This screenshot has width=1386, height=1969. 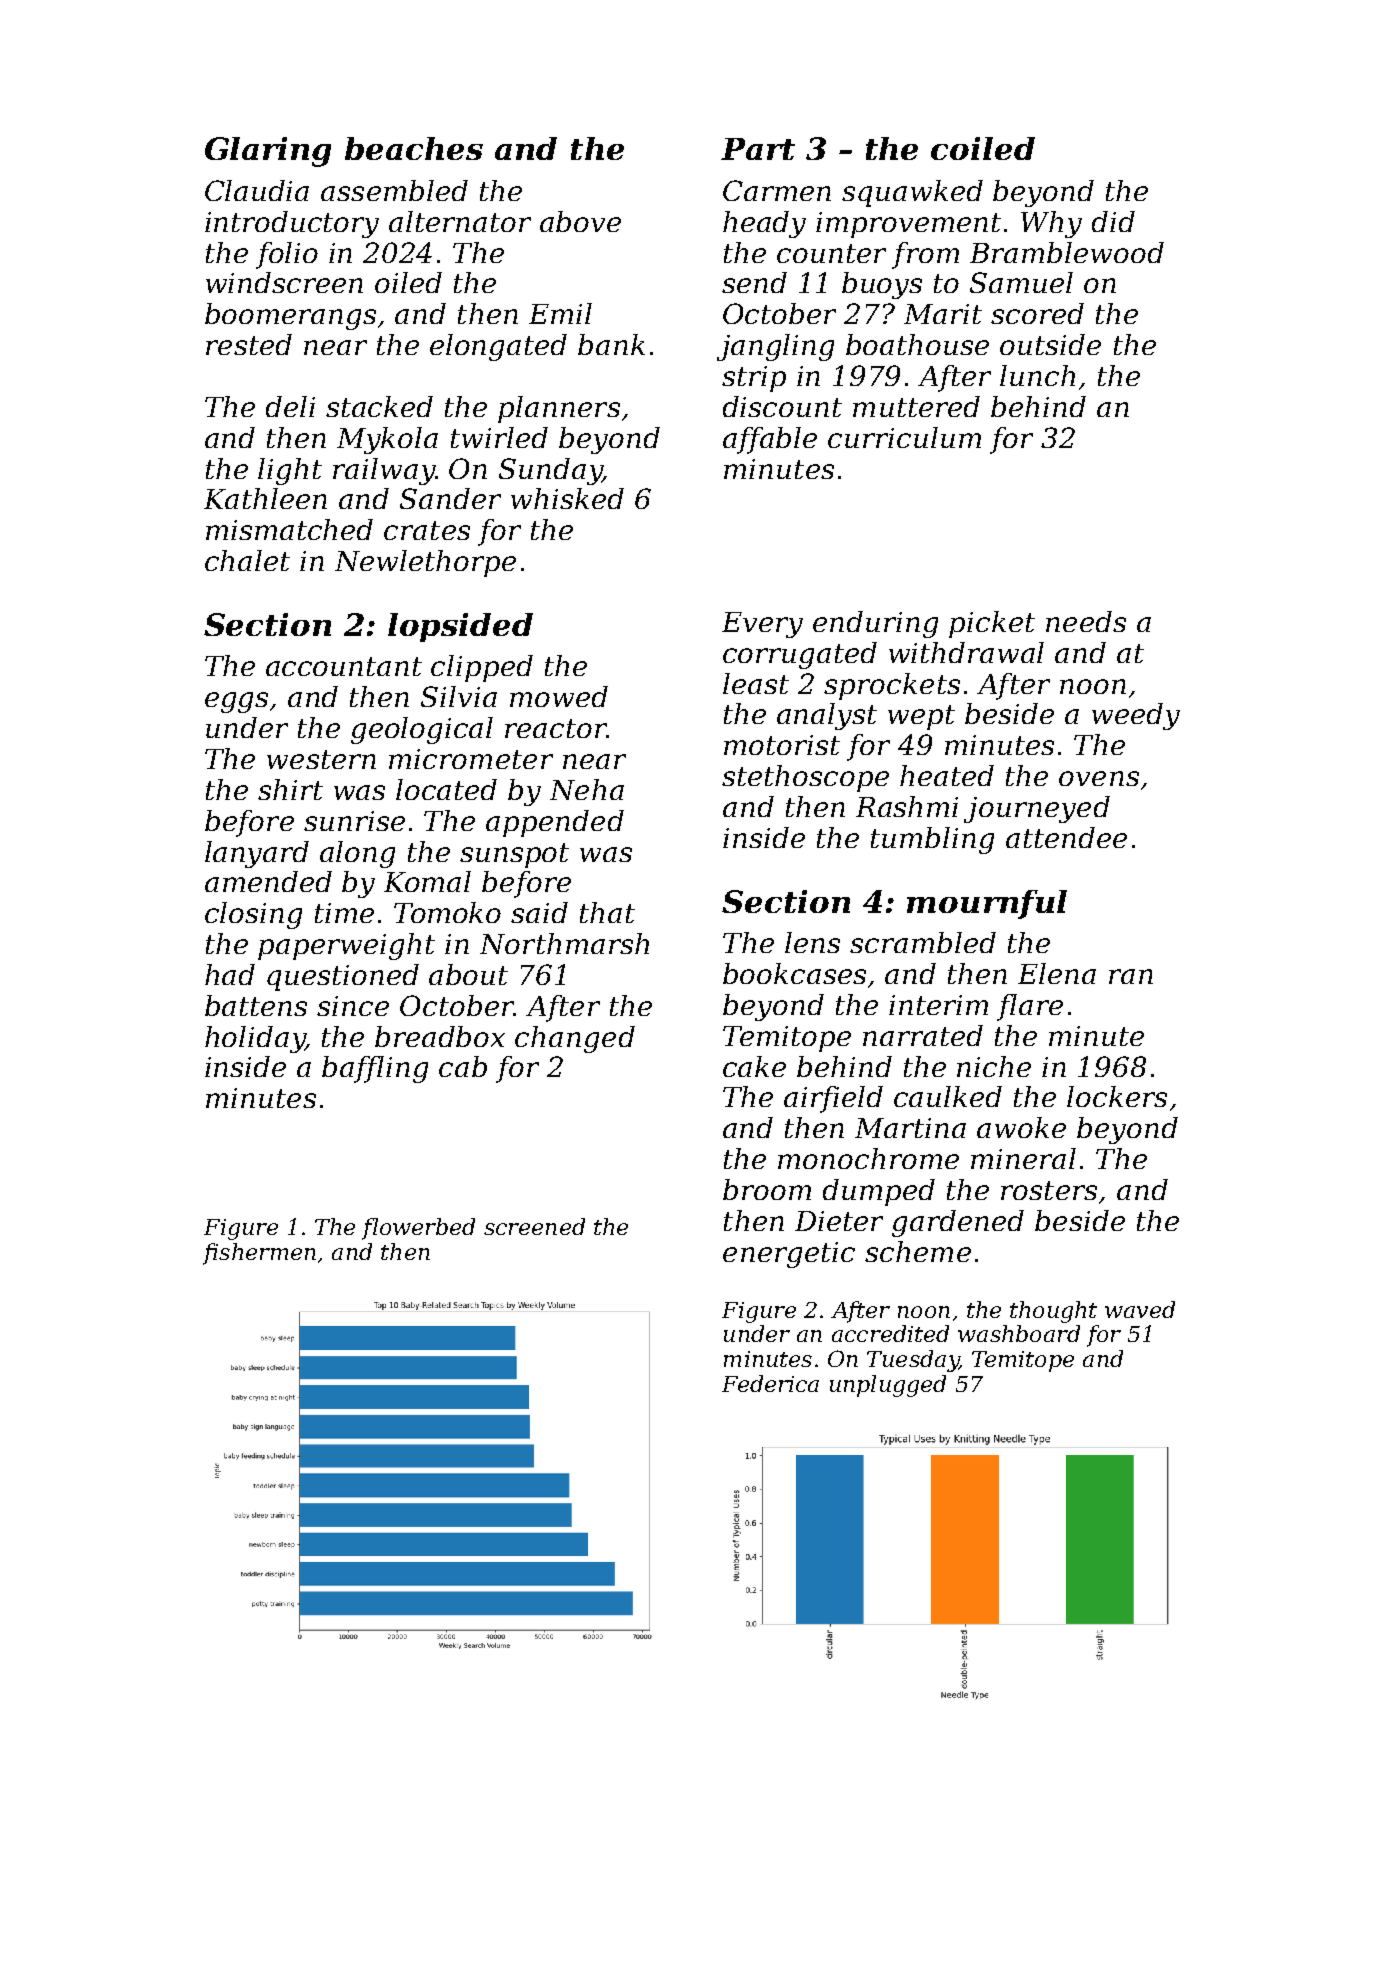 I want to click on mismatched, so click(x=289, y=529).
